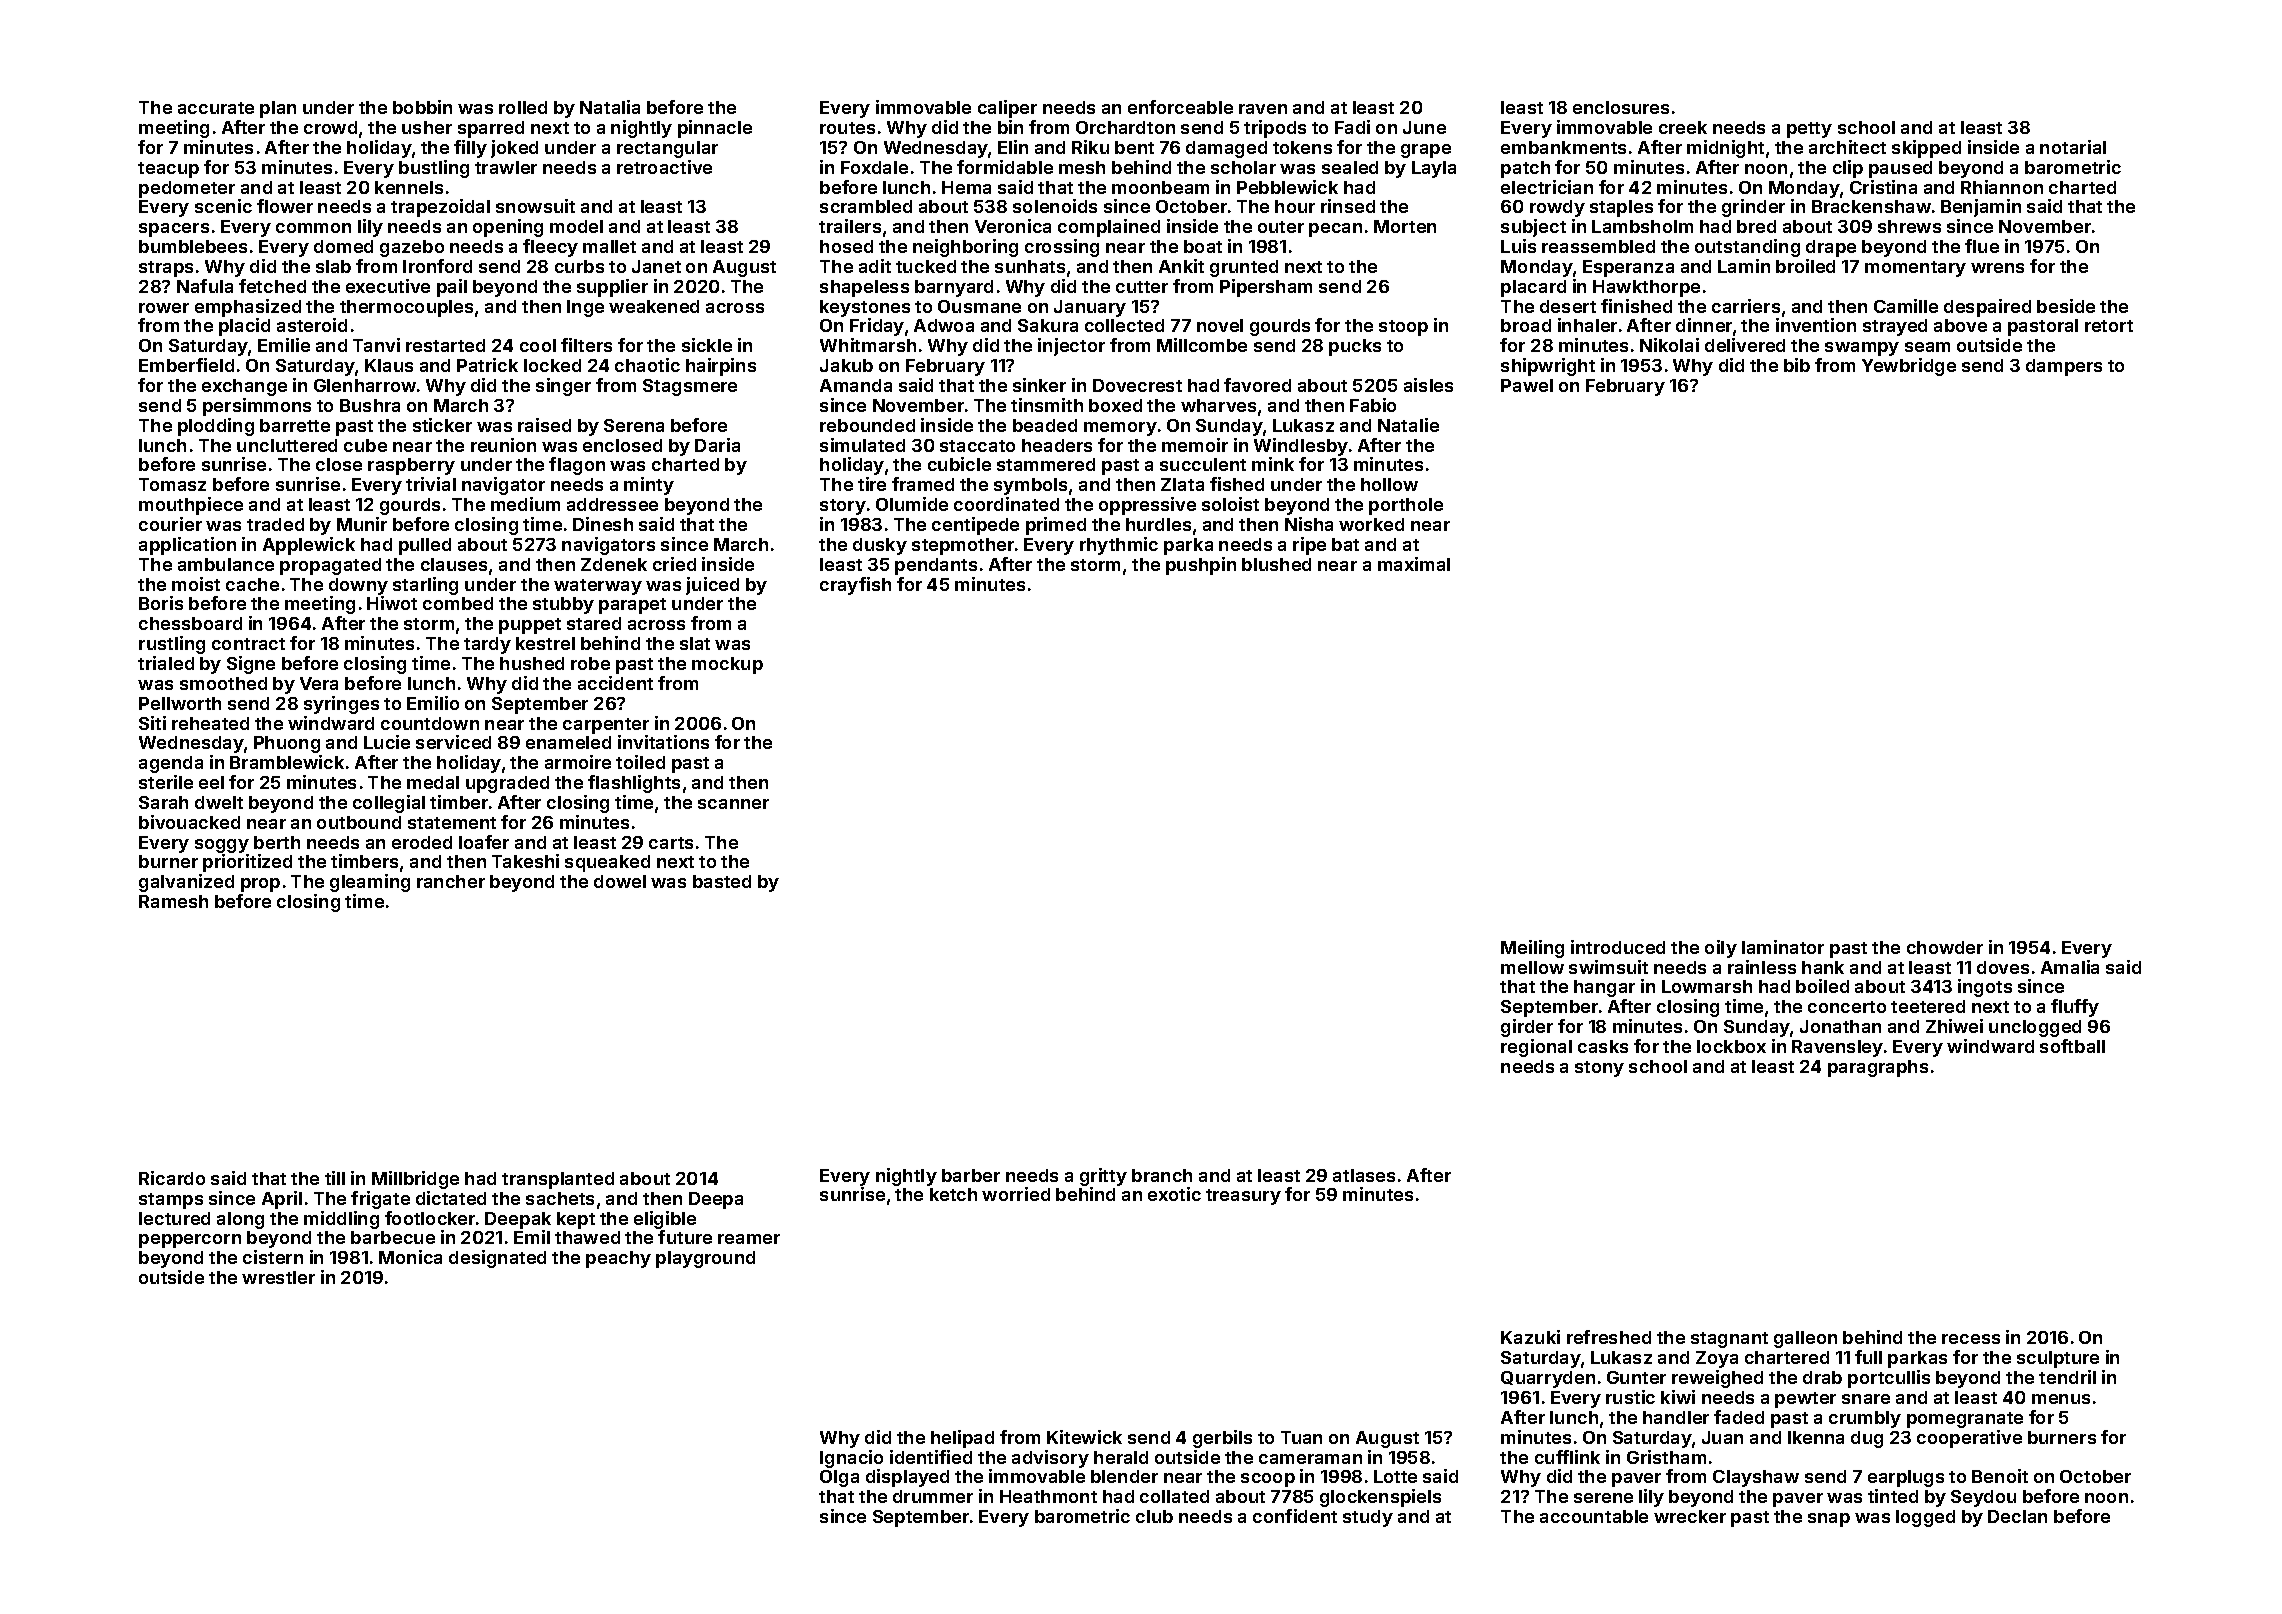  What do you see at coordinates (1945, 947) in the image?
I see `chowder` at bounding box center [1945, 947].
